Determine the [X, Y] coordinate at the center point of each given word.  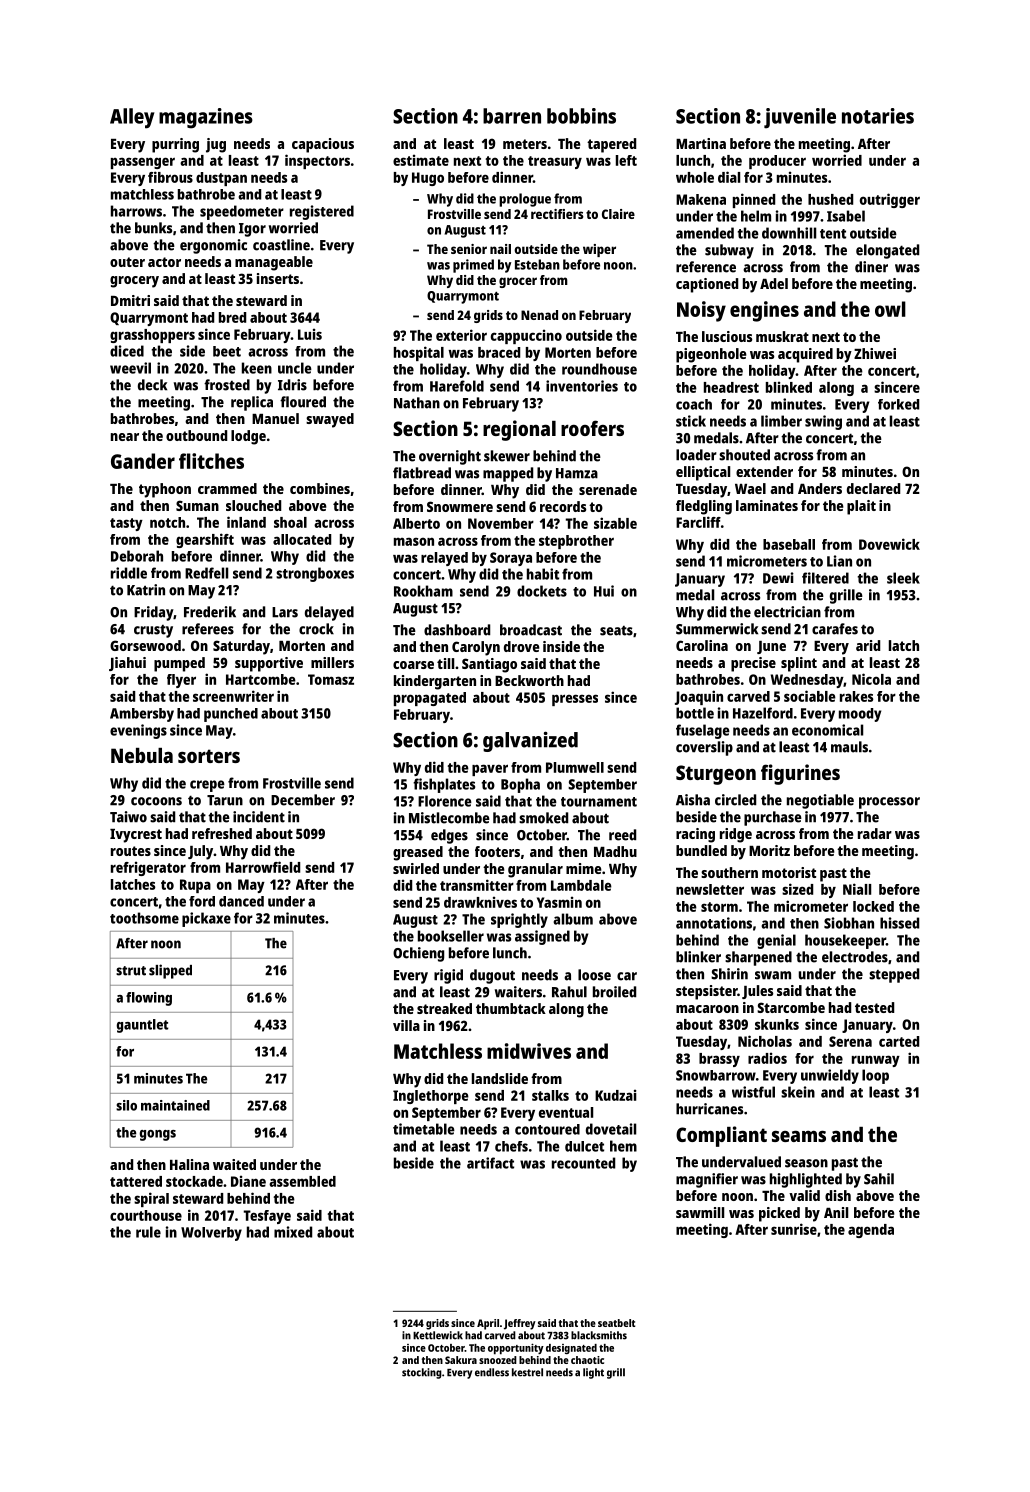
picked [779, 1214]
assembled [302, 1181]
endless [492, 1372]
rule [148, 1232]
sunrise [794, 1229]
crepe [207, 786]
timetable [424, 1129]
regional [519, 430]
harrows [136, 211]
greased [418, 853]
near [125, 437]
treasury [555, 162]
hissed [899, 923]
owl [890, 309]
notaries [878, 116]
